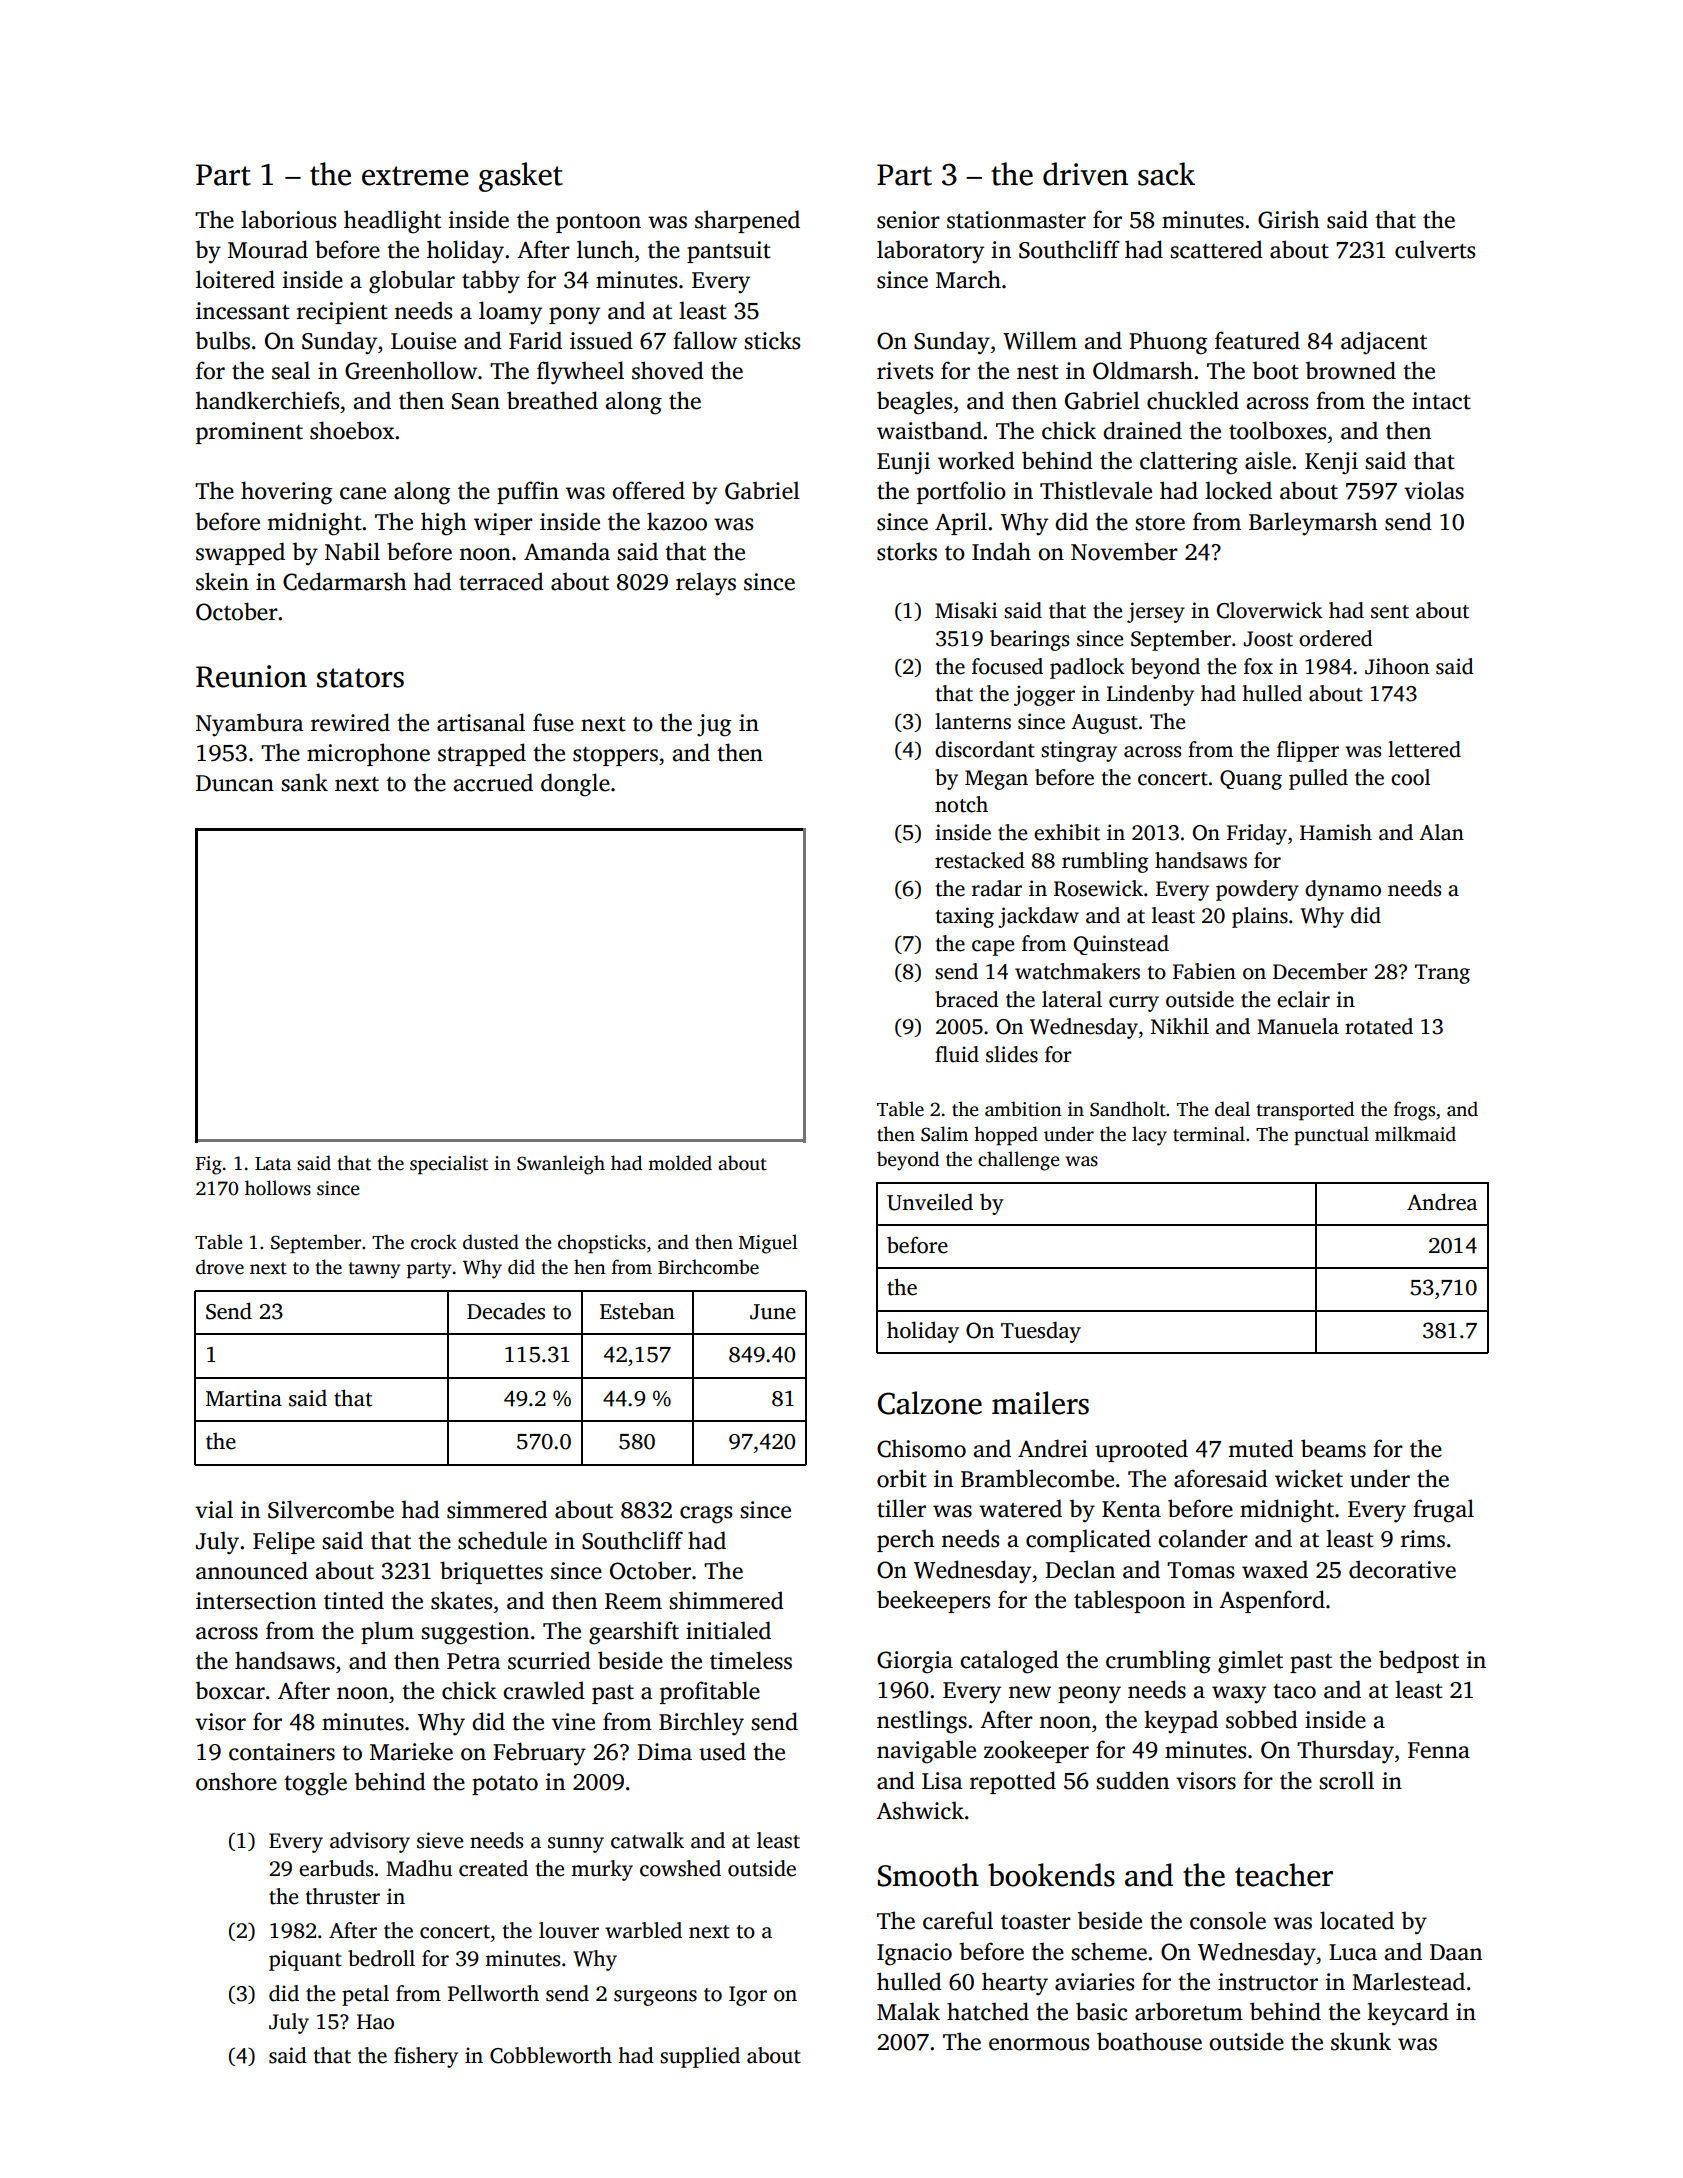 This document has width=1683, height=2178. What do you see at coordinates (1261, 1448) in the document?
I see `muted` at bounding box center [1261, 1448].
